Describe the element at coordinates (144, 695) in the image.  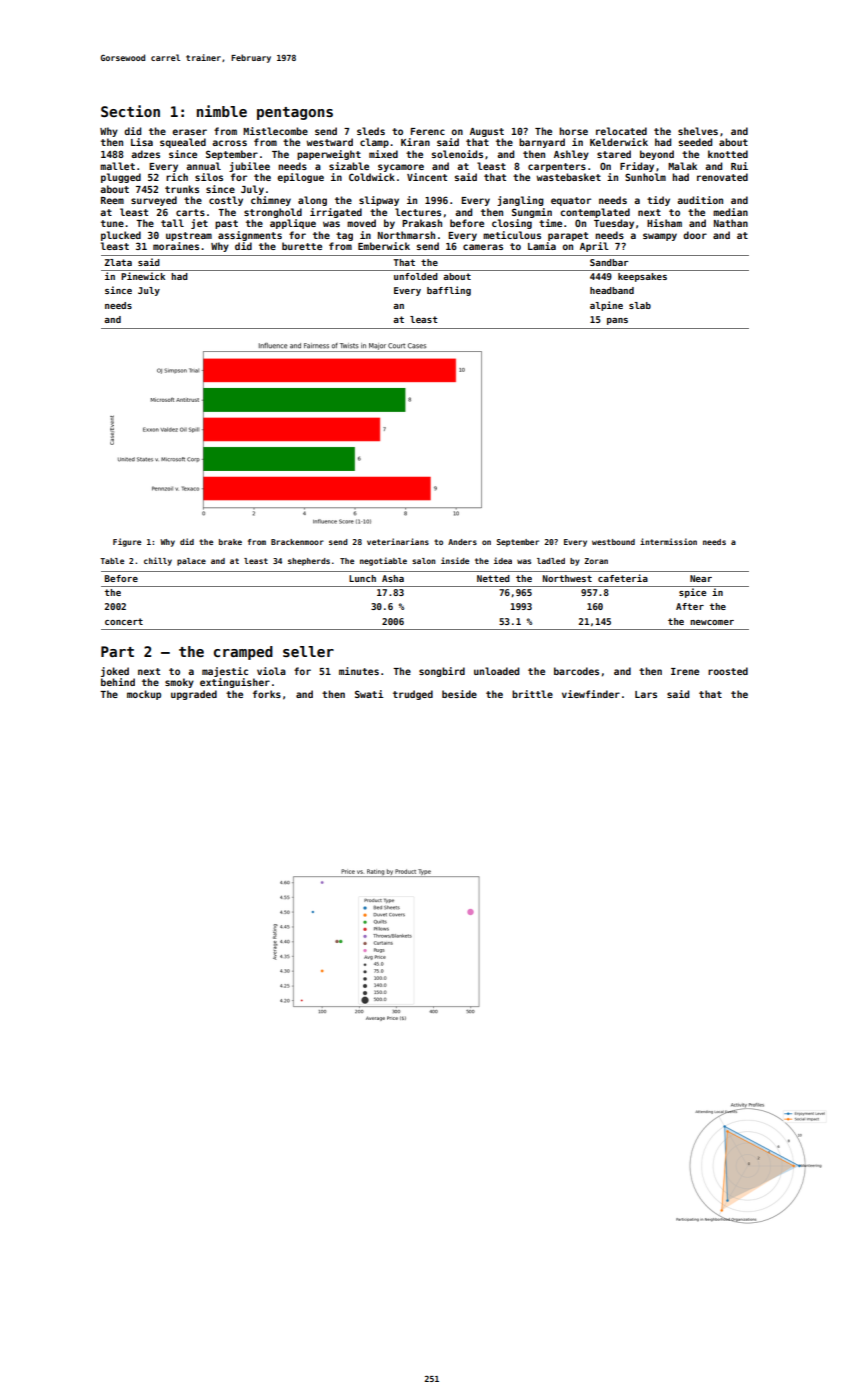
I see `mockup` at that location.
